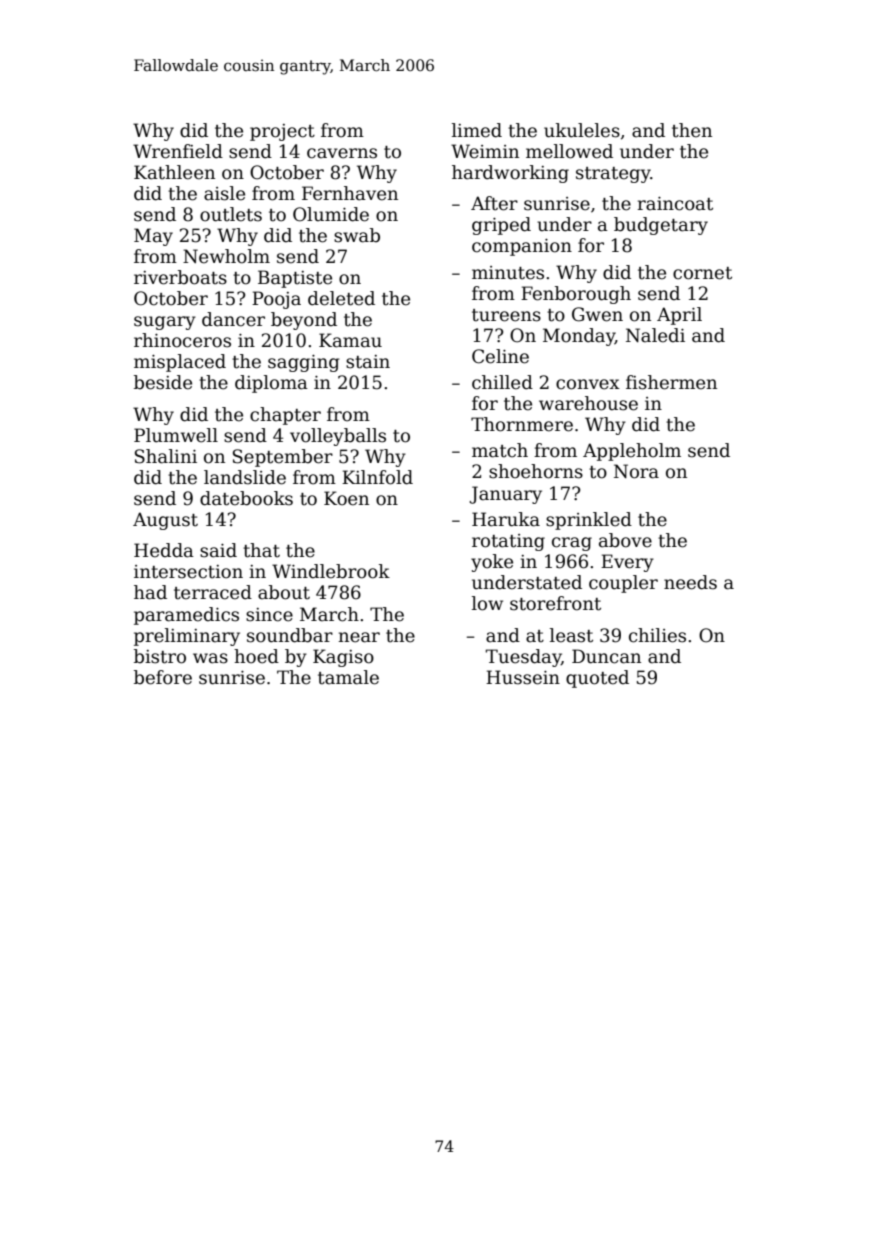 The width and height of the page is (869, 1234). Describe the element at coordinates (671, 382) in the page. I see `fishermen` at that location.
